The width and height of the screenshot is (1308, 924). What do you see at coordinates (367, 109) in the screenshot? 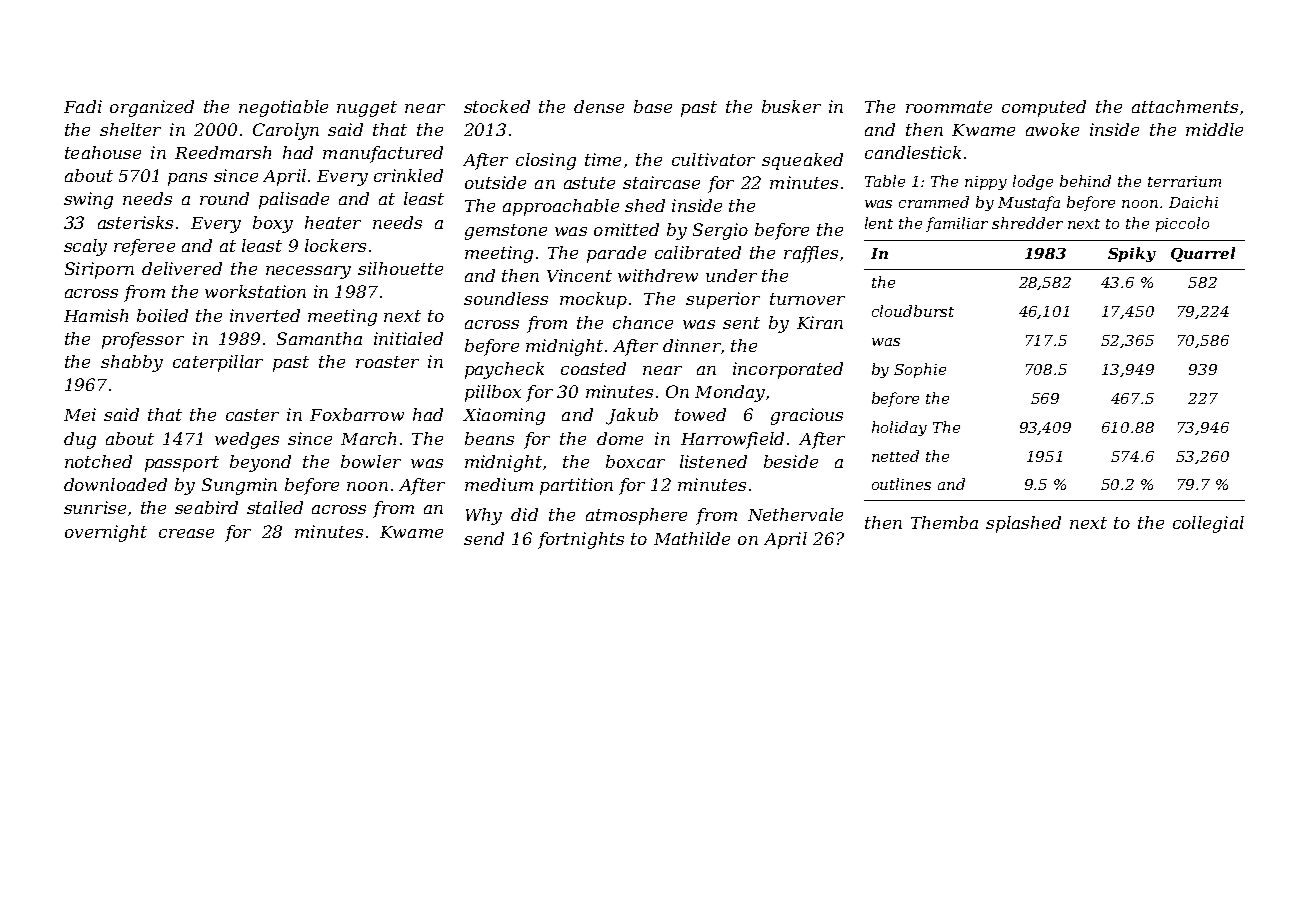
I see `nugget` at bounding box center [367, 109].
